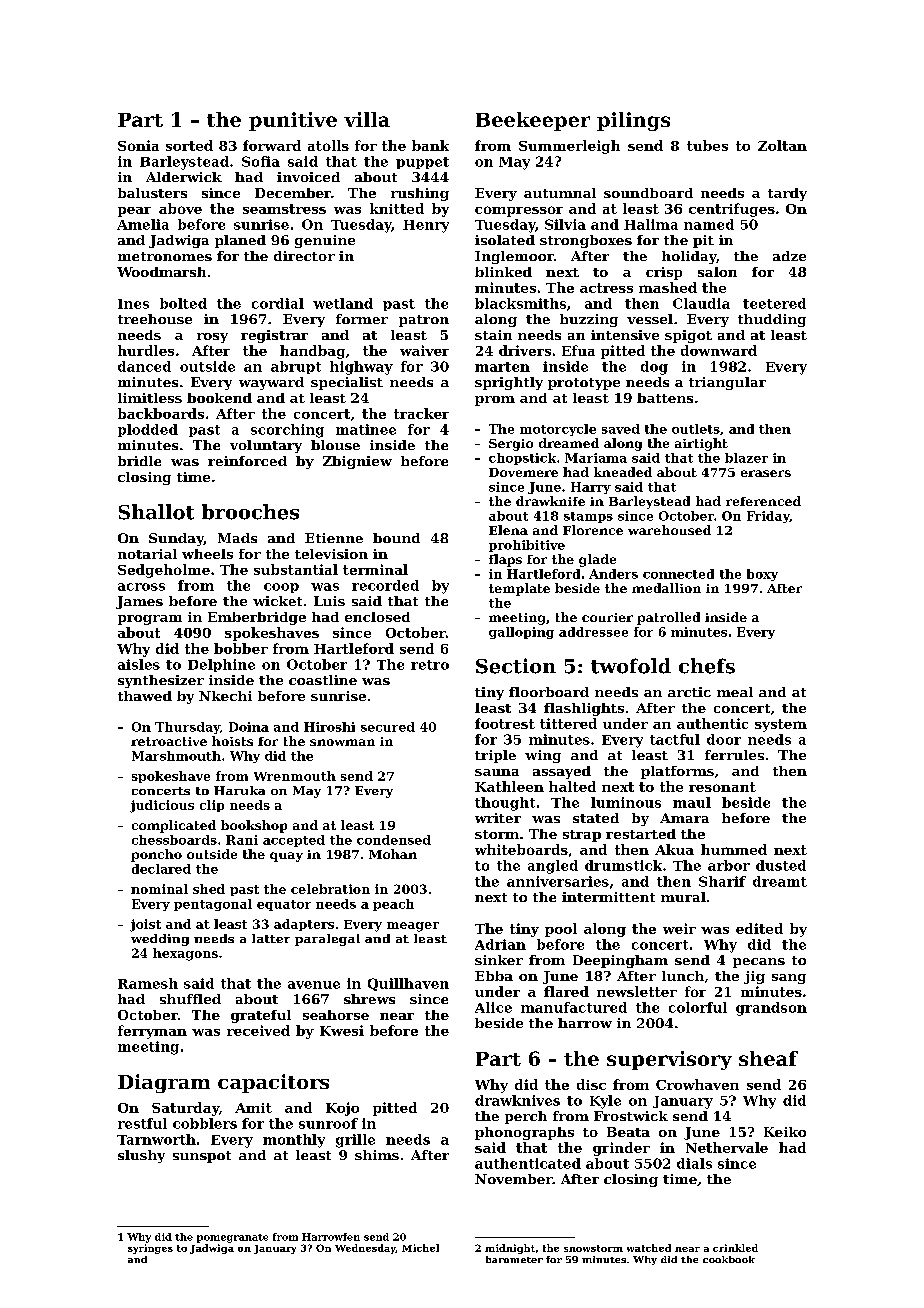 This document has height=1308, width=924. I want to click on Sergio, so click(511, 445).
